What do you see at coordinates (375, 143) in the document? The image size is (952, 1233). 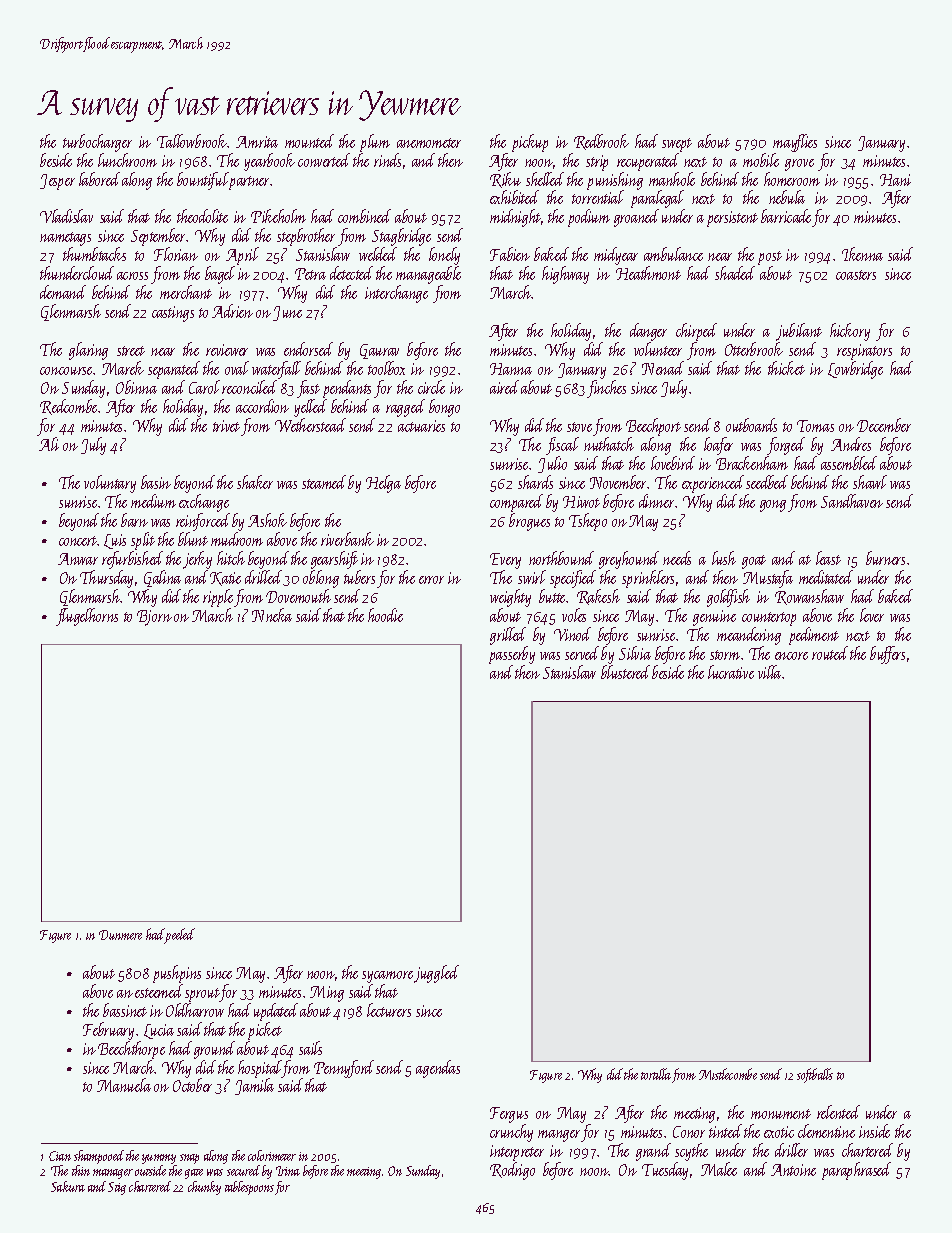 I see `plum` at bounding box center [375, 143].
